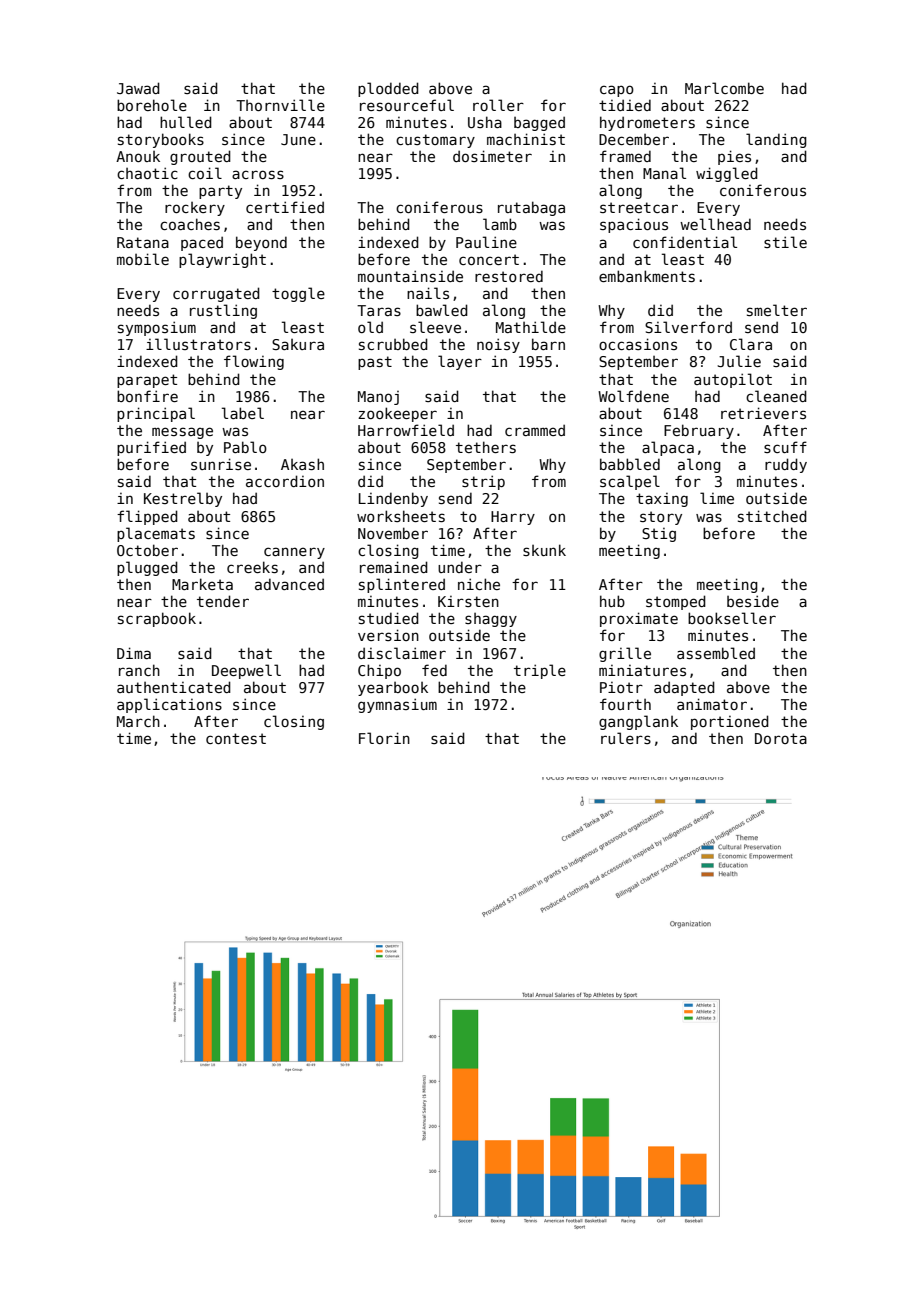  I want to click on gymnasium, so click(397, 705).
